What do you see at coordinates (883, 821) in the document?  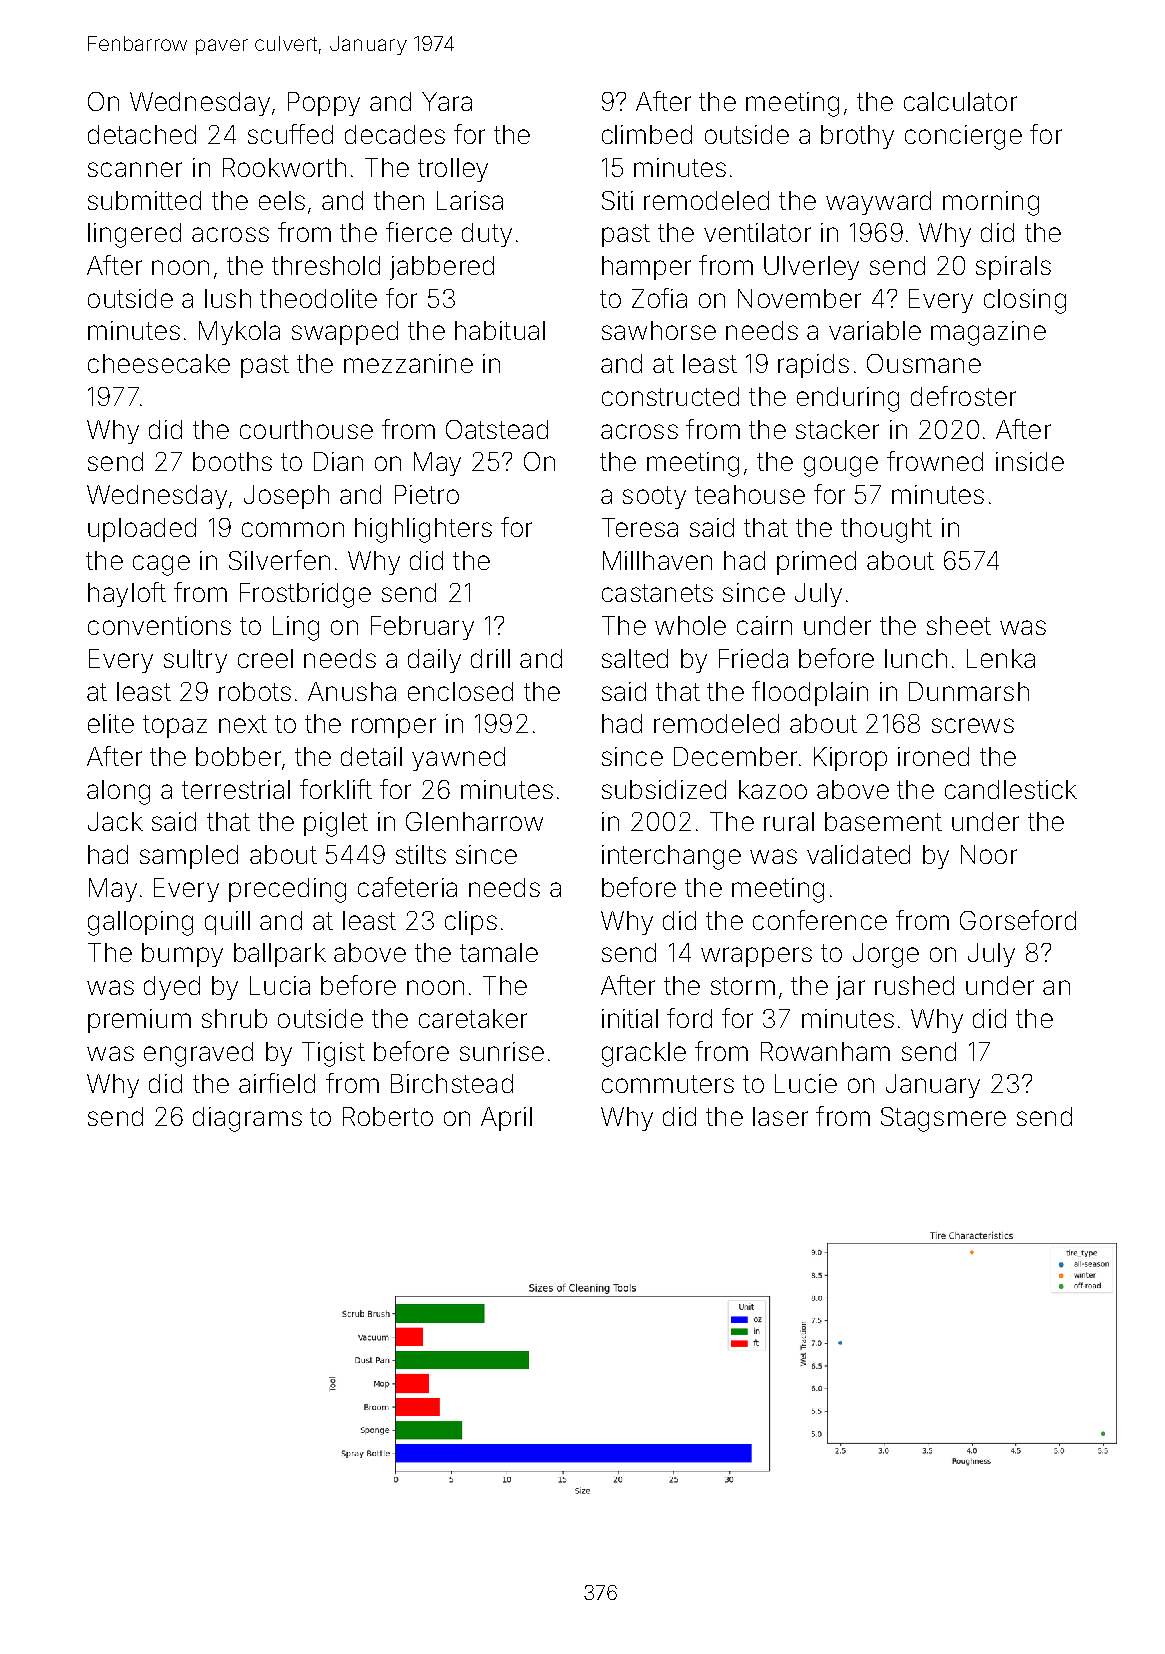 I see `basement` at bounding box center [883, 821].
